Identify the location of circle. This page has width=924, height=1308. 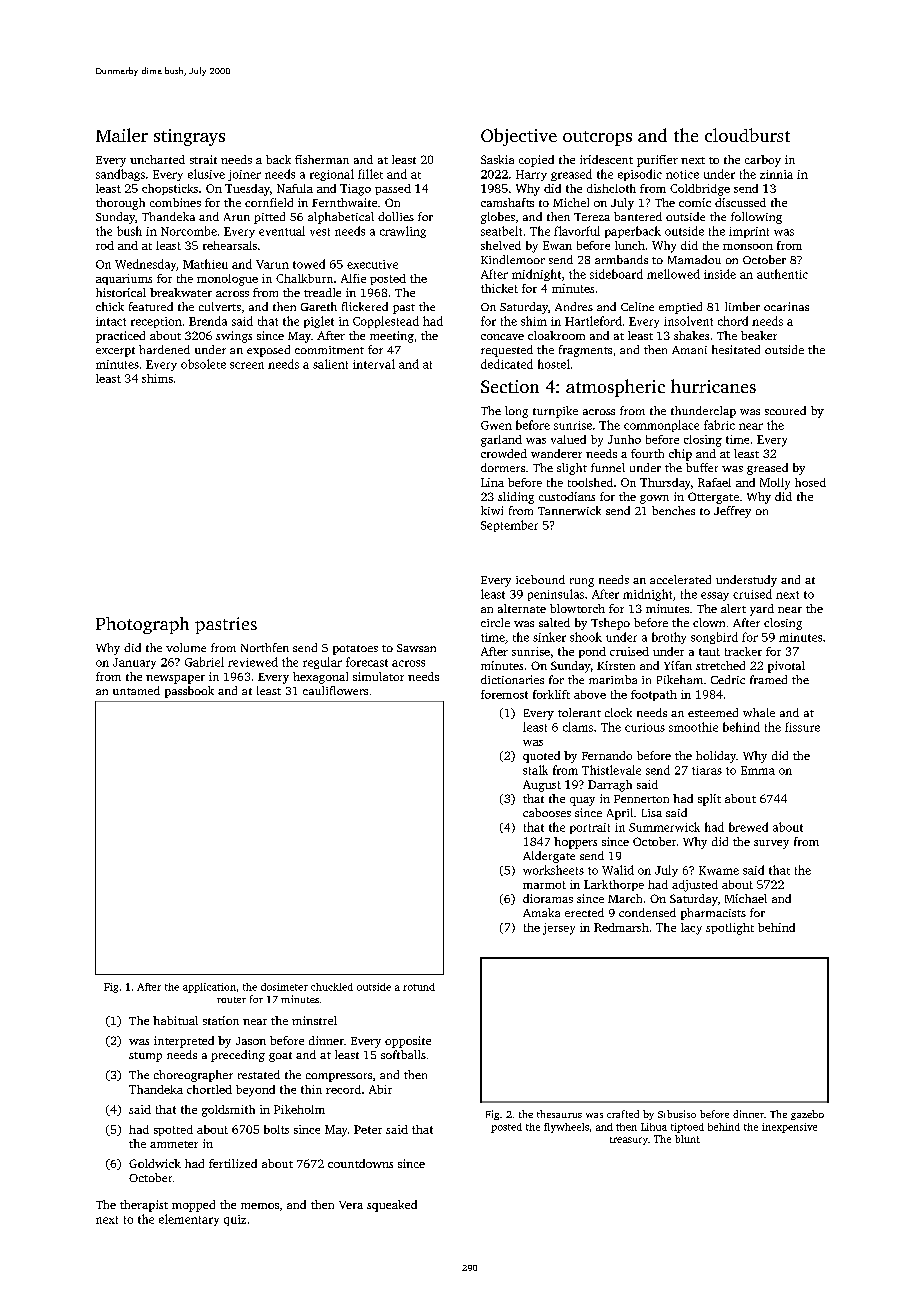
(495, 622).
